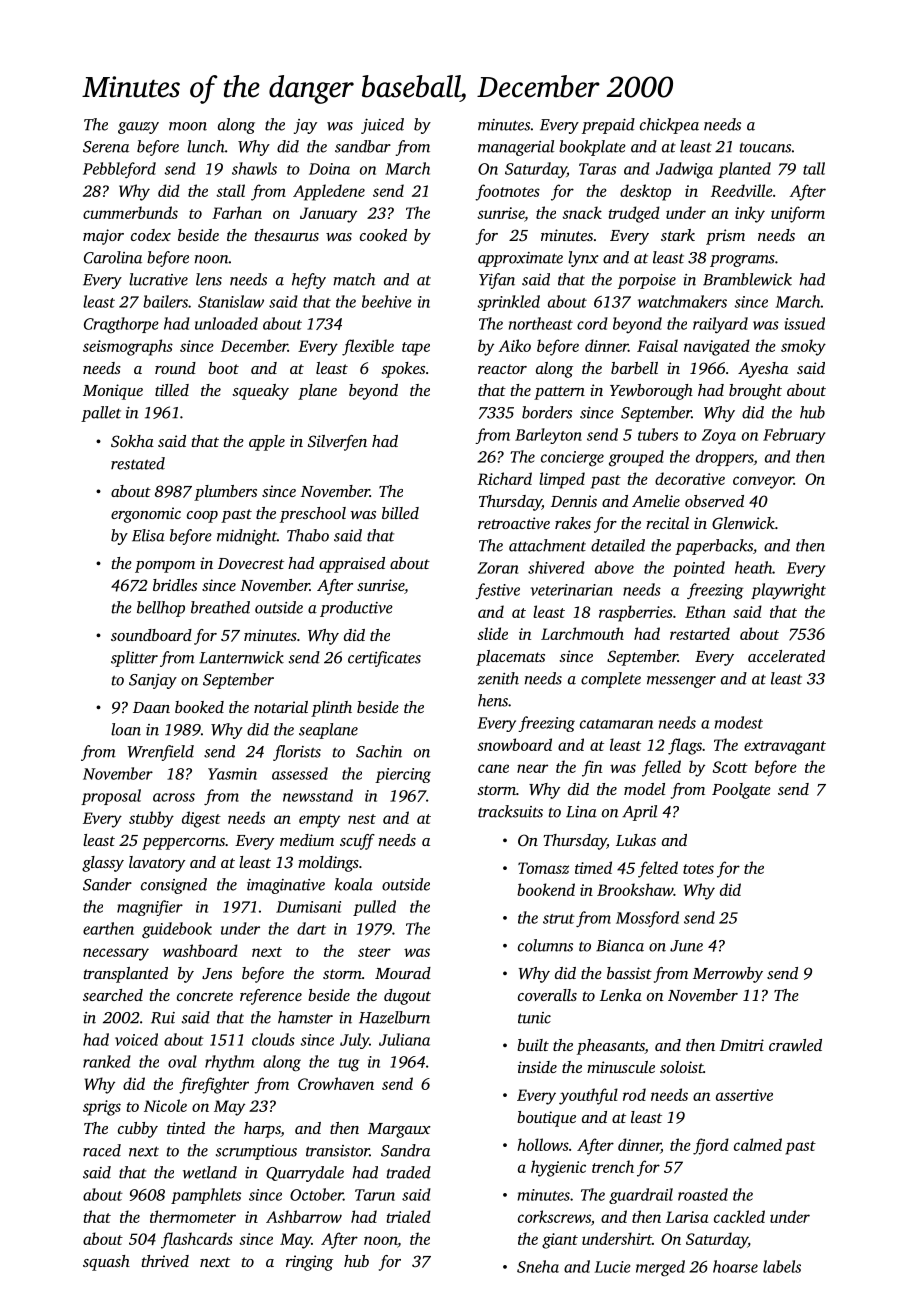  What do you see at coordinates (146, 515) in the image?
I see `ergonomic` at bounding box center [146, 515].
